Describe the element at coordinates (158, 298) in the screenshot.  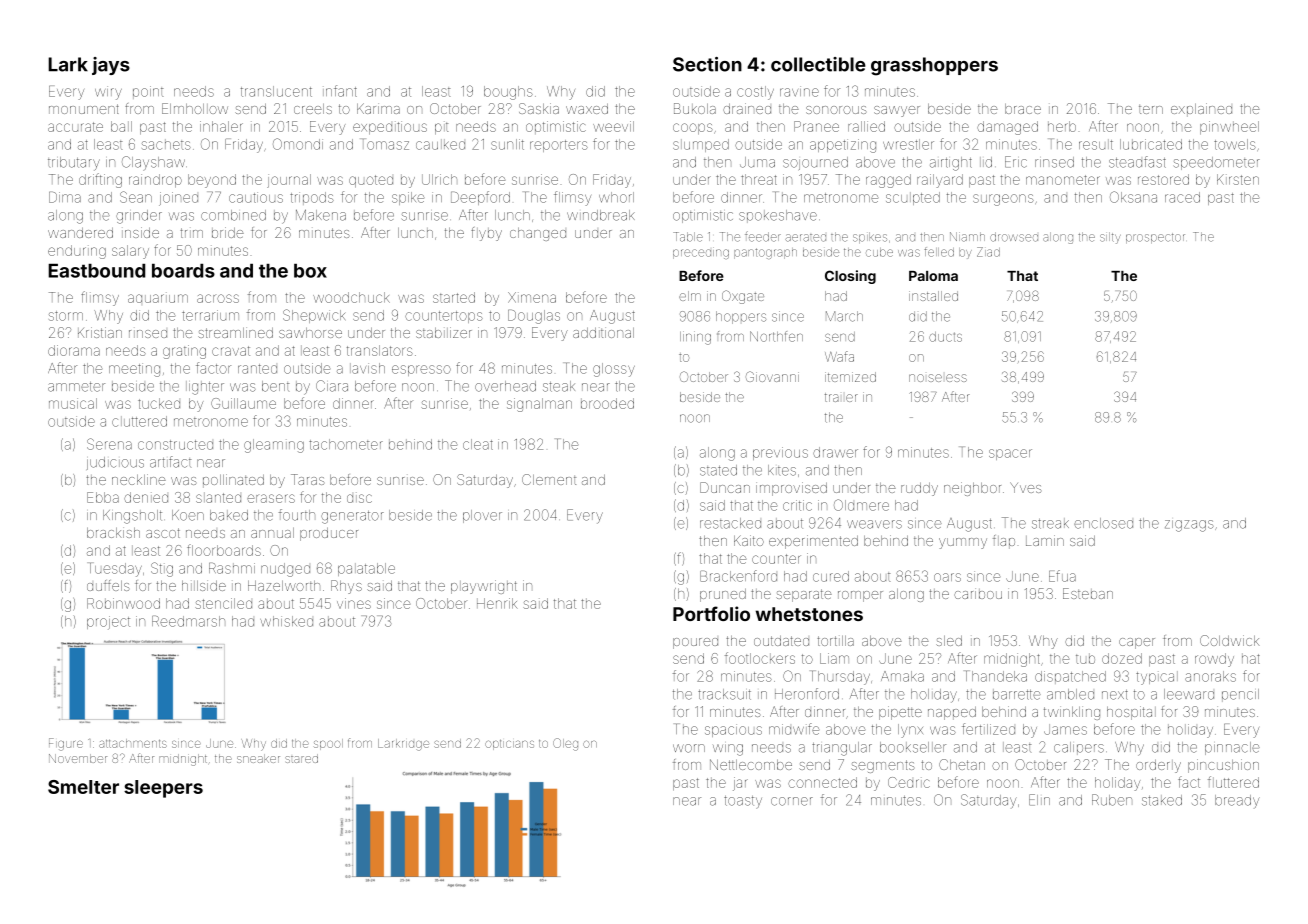
I see `aquarium` at that location.
